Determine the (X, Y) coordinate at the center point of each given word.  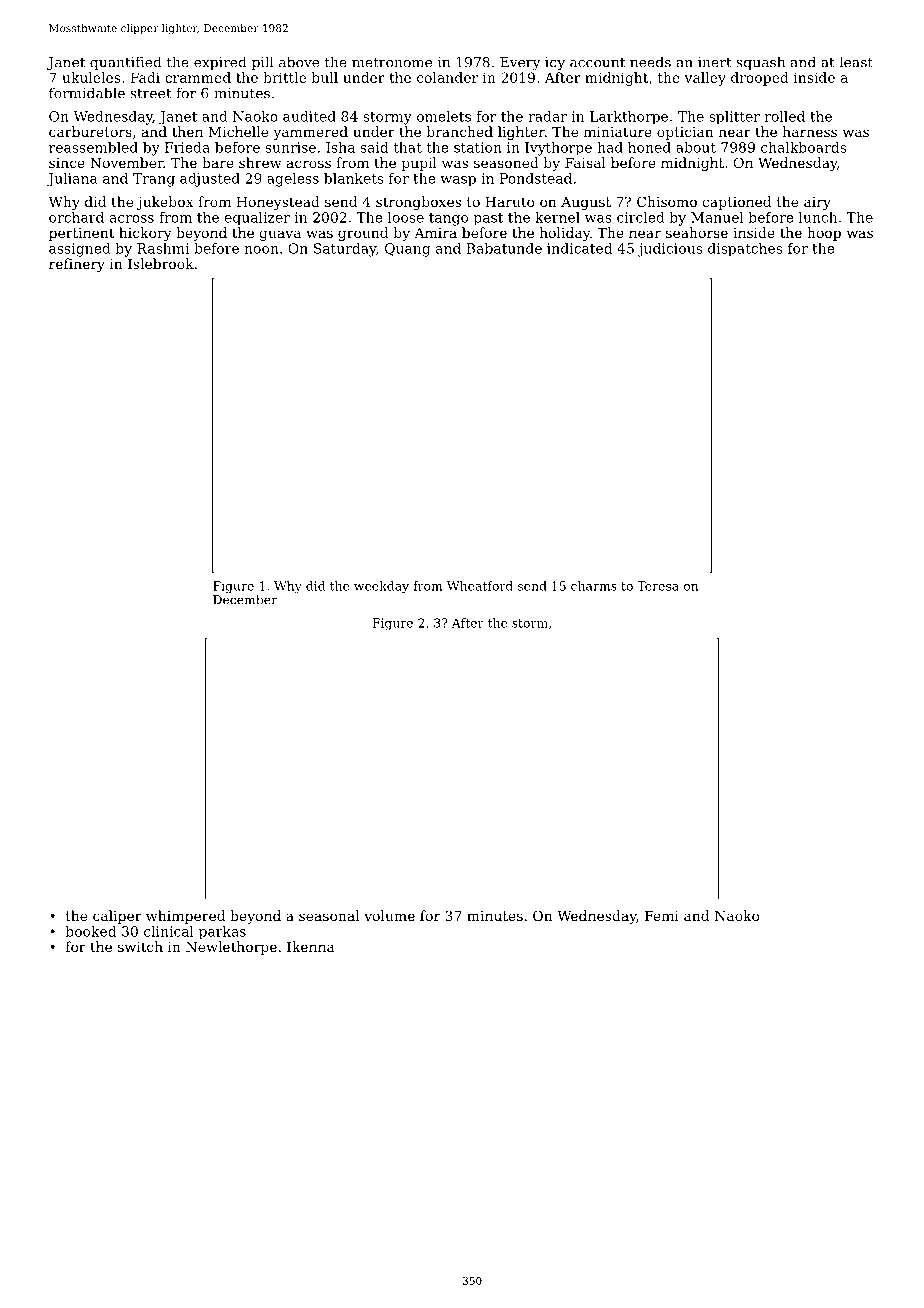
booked (91, 931)
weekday (381, 587)
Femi (662, 916)
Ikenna (311, 946)
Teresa (658, 586)
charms (594, 586)
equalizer (257, 219)
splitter (734, 118)
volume (389, 915)
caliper (117, 917)
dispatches (745, 250)
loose (406, 217)
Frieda (187, 147)
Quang (407, 250)
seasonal (329, 915)
